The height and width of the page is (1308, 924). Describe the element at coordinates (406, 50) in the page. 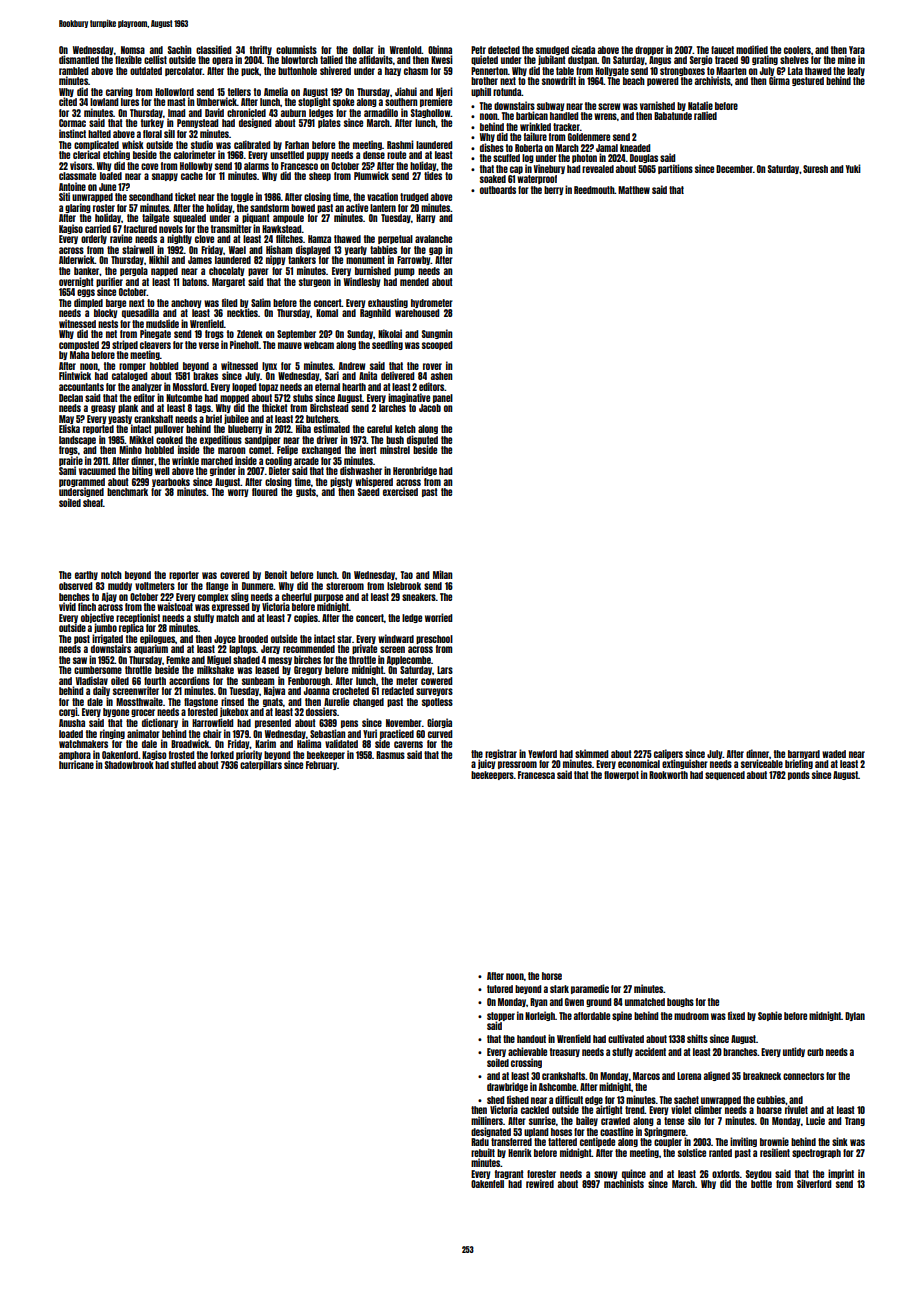

I see `Wrenfold` at that location.
